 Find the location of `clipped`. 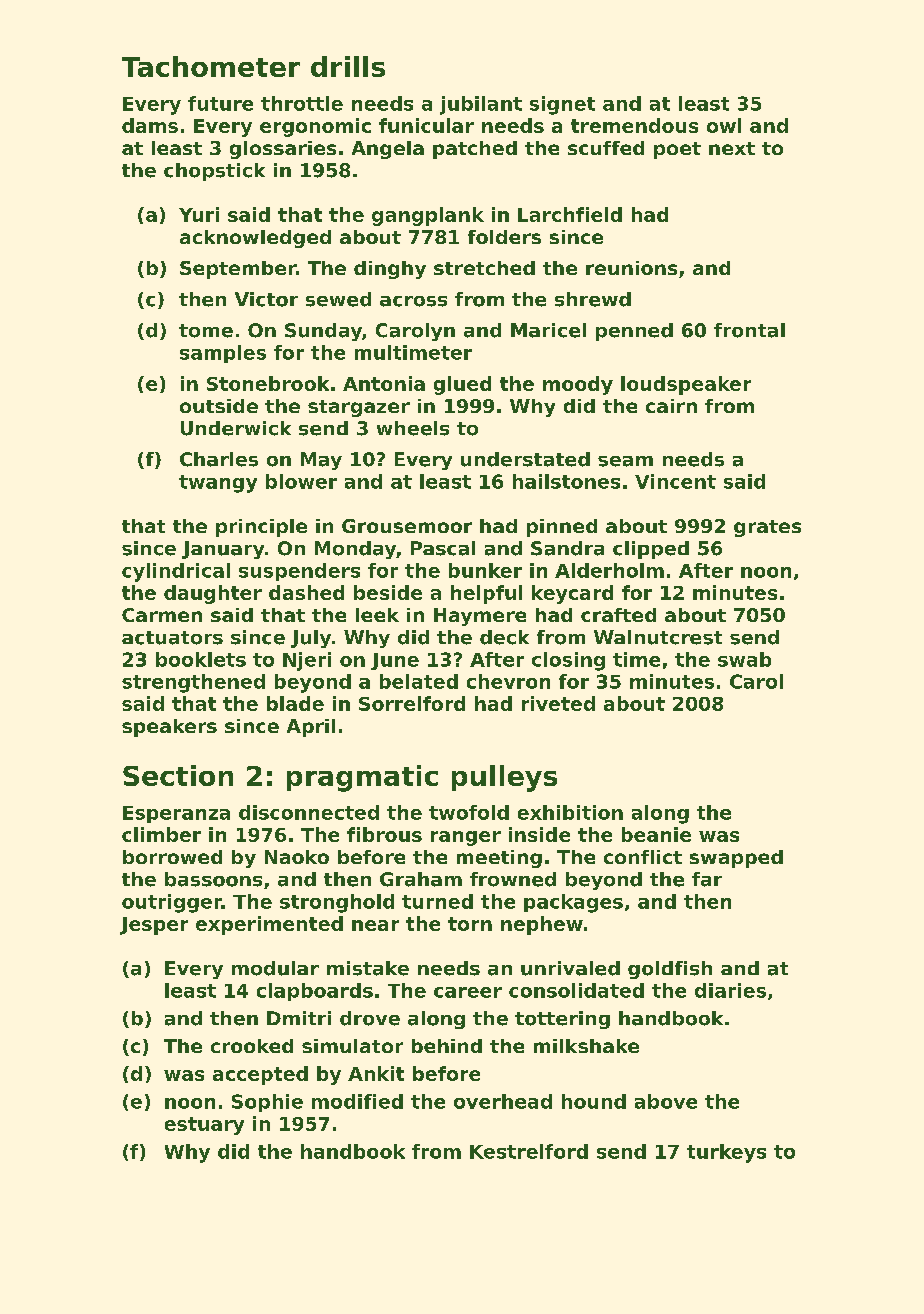

clipped is located at coordinates (651, 550).
